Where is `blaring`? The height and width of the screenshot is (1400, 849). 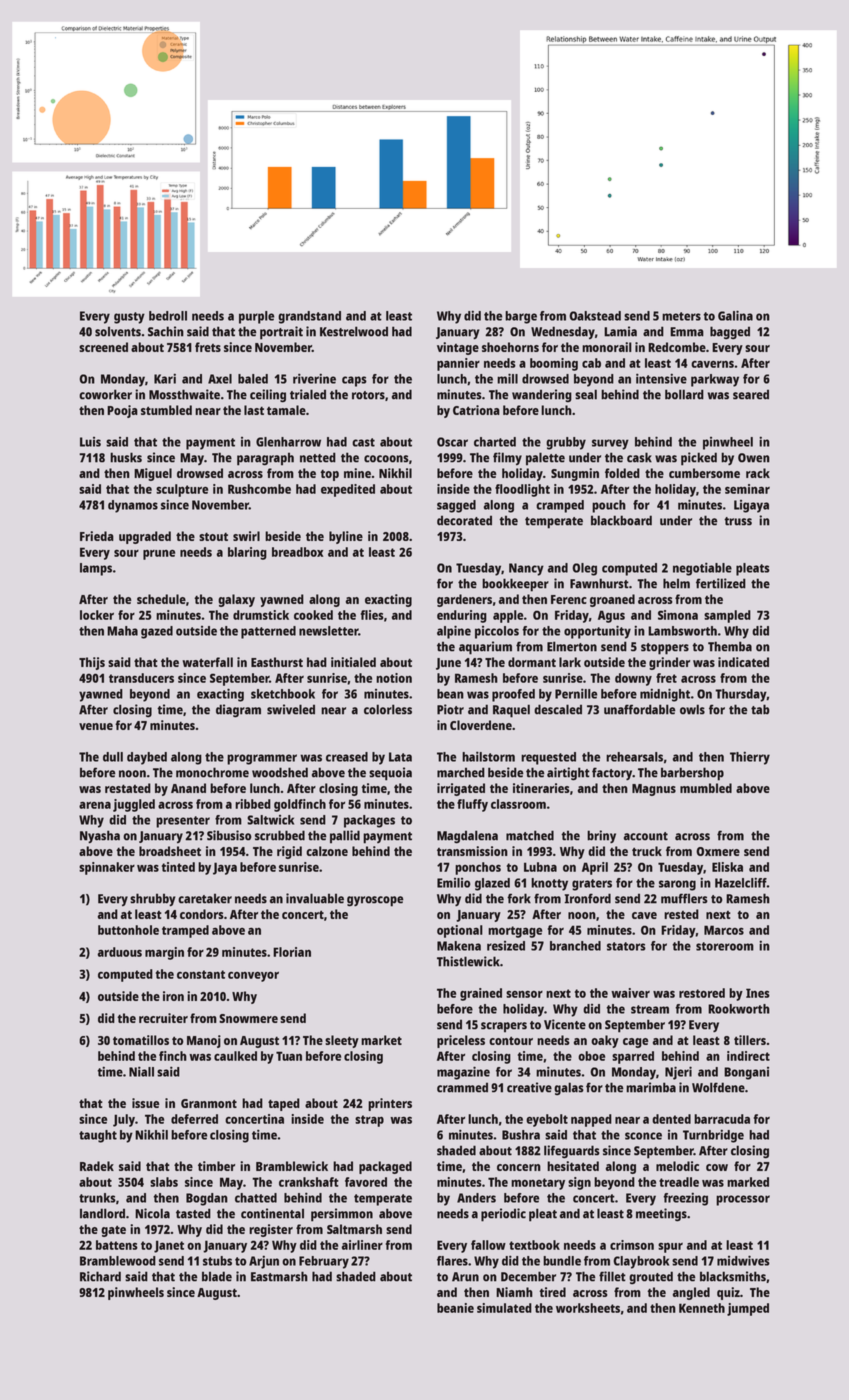 blaring is located at coordinates (247, 553).
